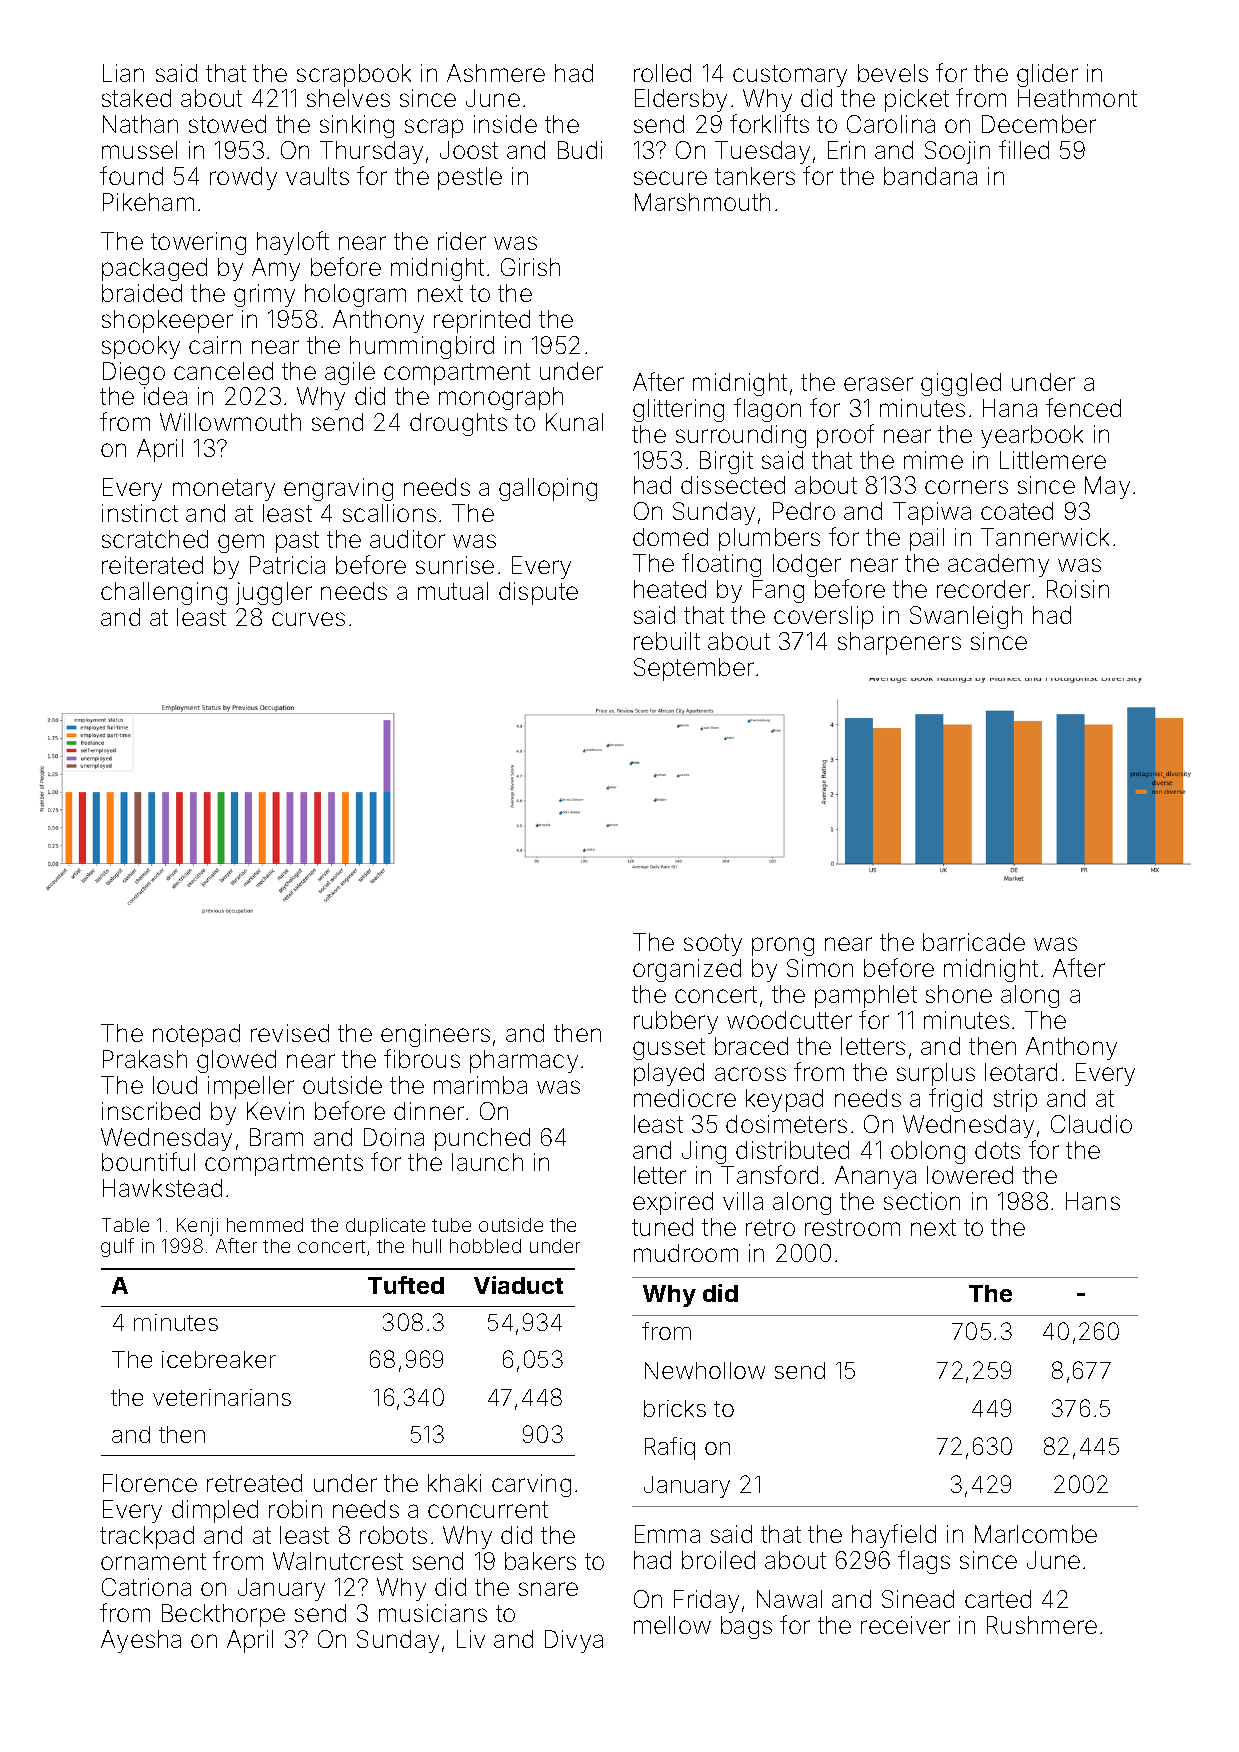  What do you see at coordinates (230, 422) in the image?
I see `Willowmouth` at bounding box center [230, 422].
